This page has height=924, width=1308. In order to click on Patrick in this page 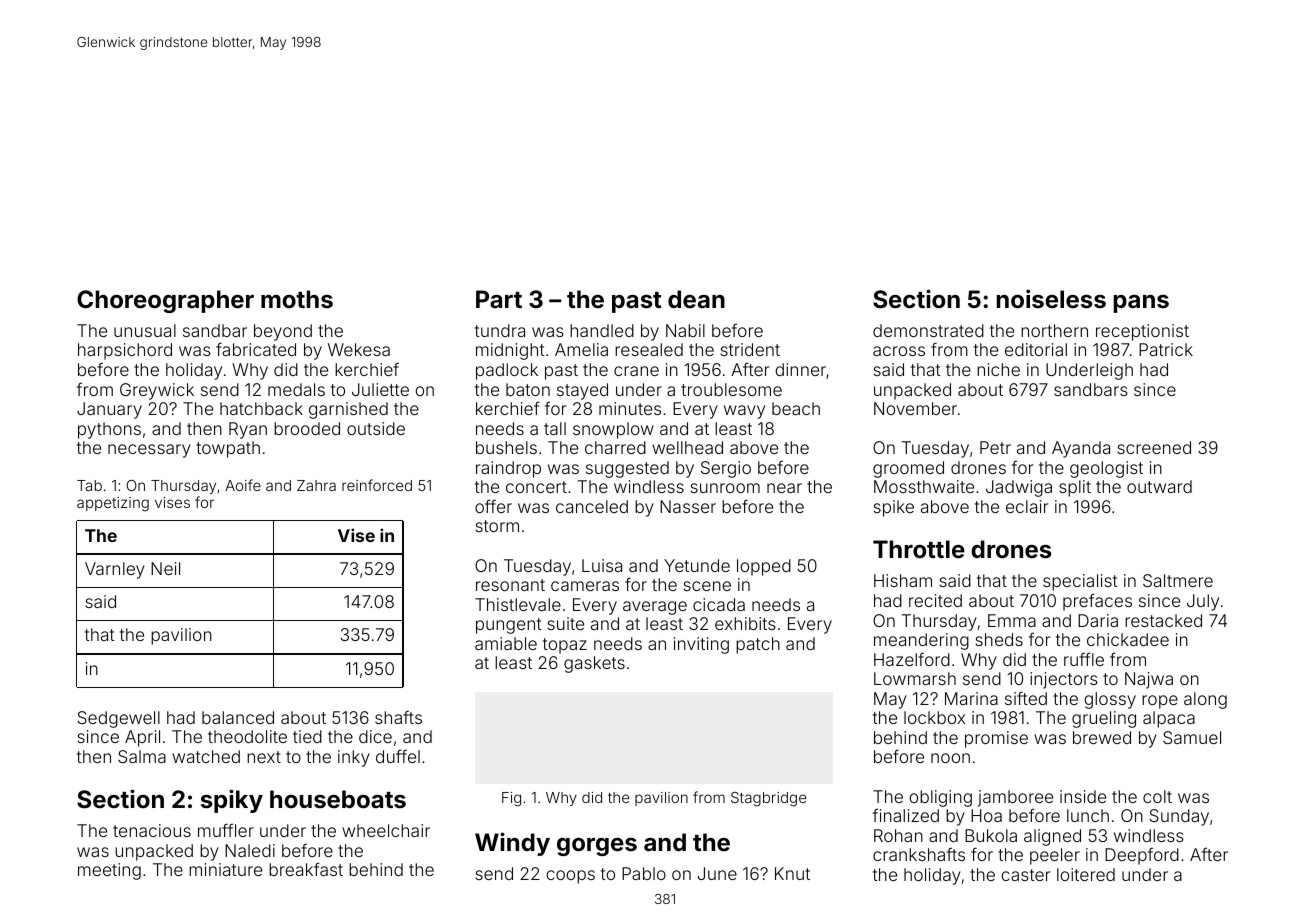, I will do `click(1166, 349)`.
